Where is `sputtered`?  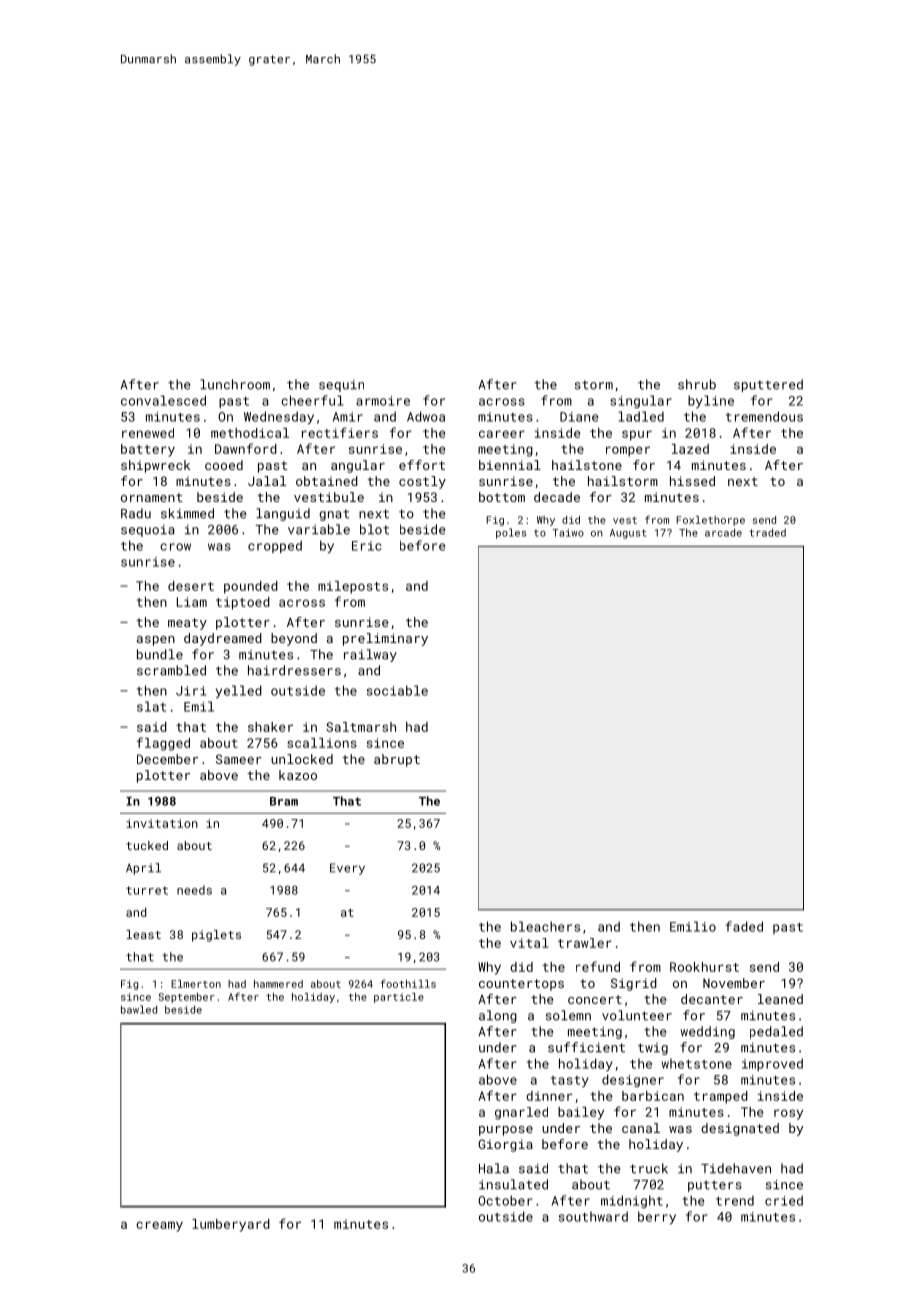
sputtered is located at coordinates (768, 385).
